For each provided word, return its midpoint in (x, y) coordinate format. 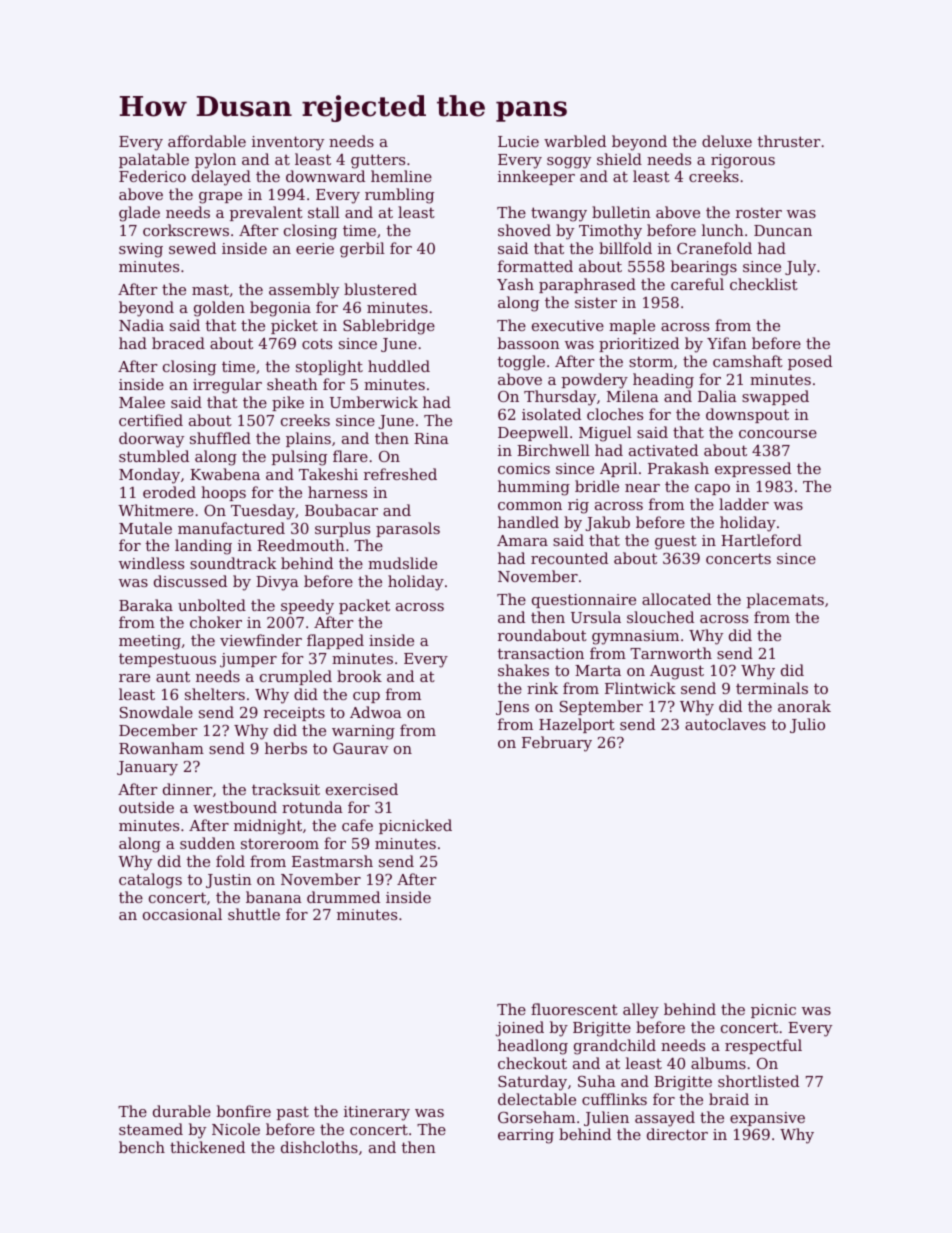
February (557, 744)
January (147, 768)
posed (810, 362)
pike (288, 403)
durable (182, 1111)
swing (141, 250)
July (800, 268)
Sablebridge (389, 327)
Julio (807, 725)
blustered (380, 289)
